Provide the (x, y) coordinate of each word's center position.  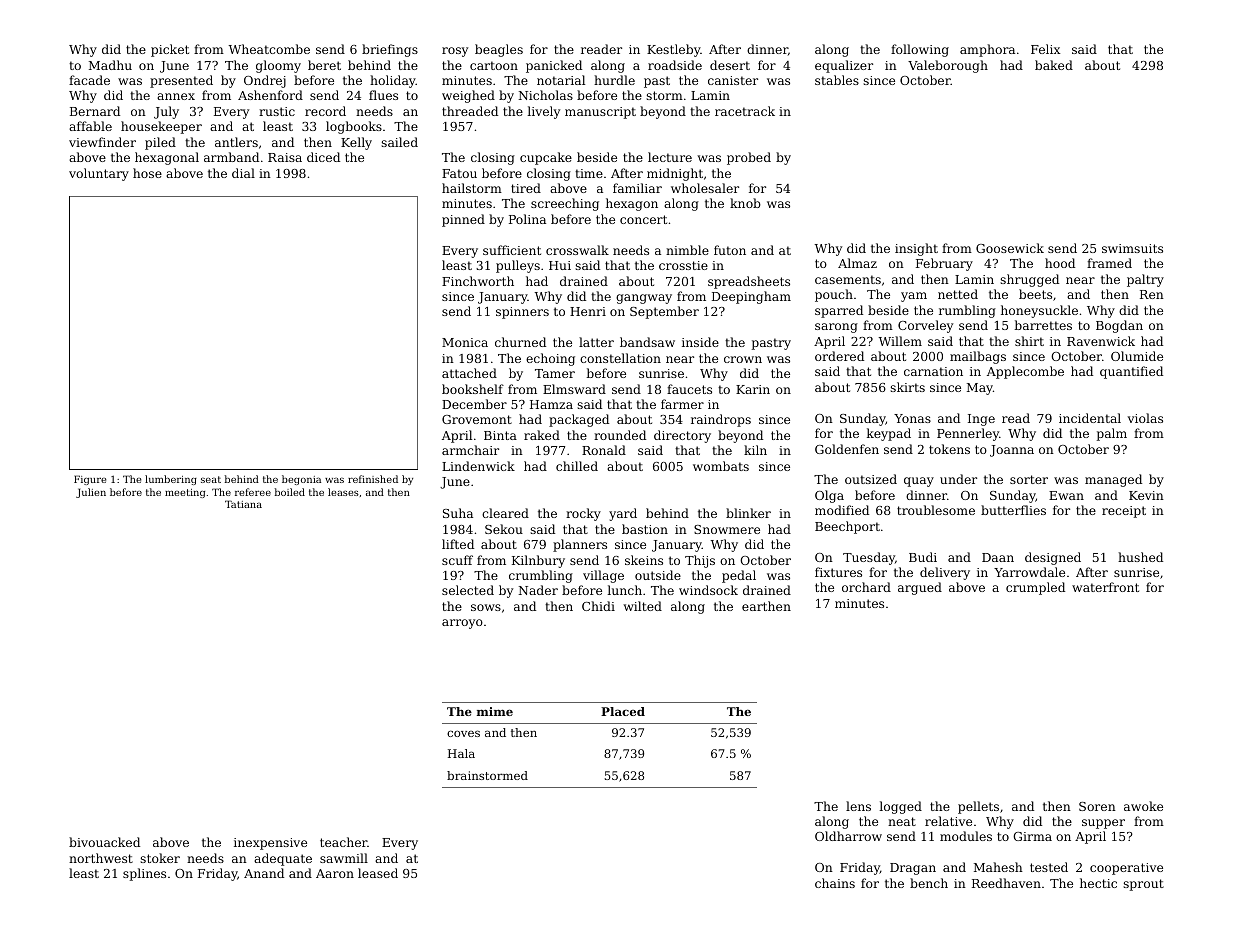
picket (170, 50)
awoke (1143, 806)
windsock (708, 590)
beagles (499, 50)
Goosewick (1010, 248)
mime (495, 711)
